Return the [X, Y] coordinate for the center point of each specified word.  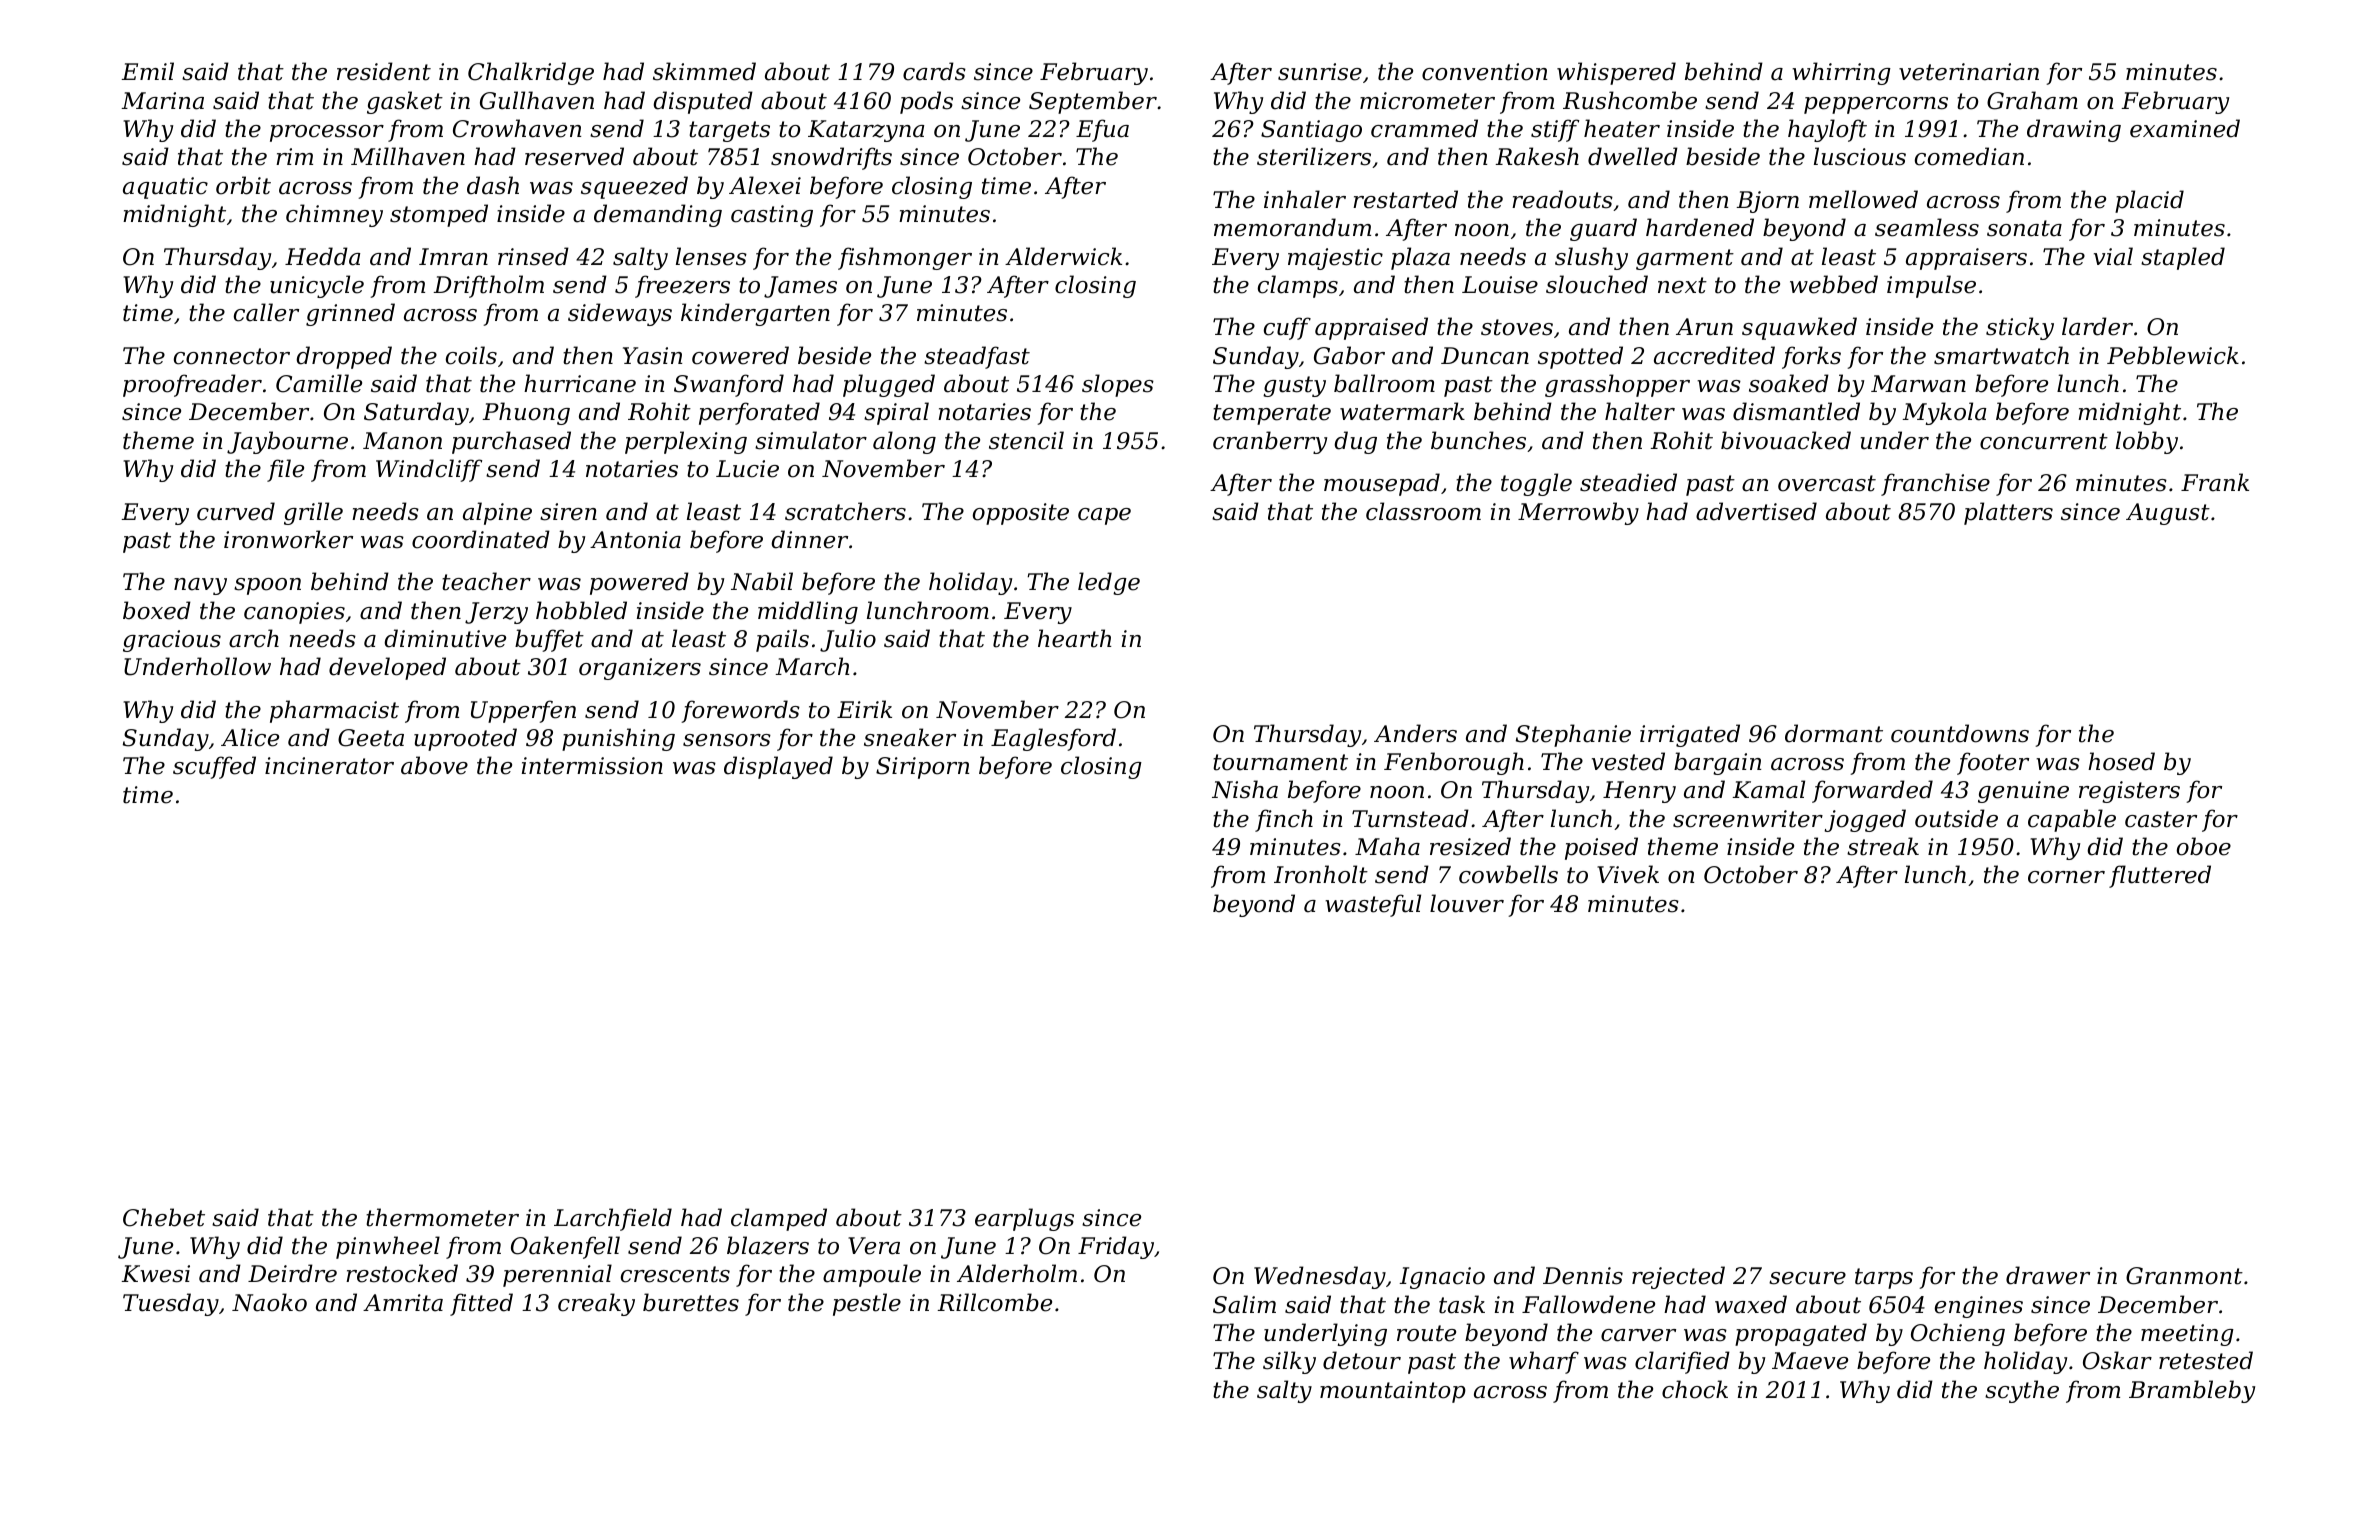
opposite [1021, 514]
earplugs [1024, 1219]
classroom [1423, 511]
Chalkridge [531, 73]
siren [568, 512]
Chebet [164, 1217]
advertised [1756, 511]
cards [934, 71]
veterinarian [1969, 72]
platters [2008, 513]
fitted [481, 1304]
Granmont [2184, 1276]
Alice [250, 737]
